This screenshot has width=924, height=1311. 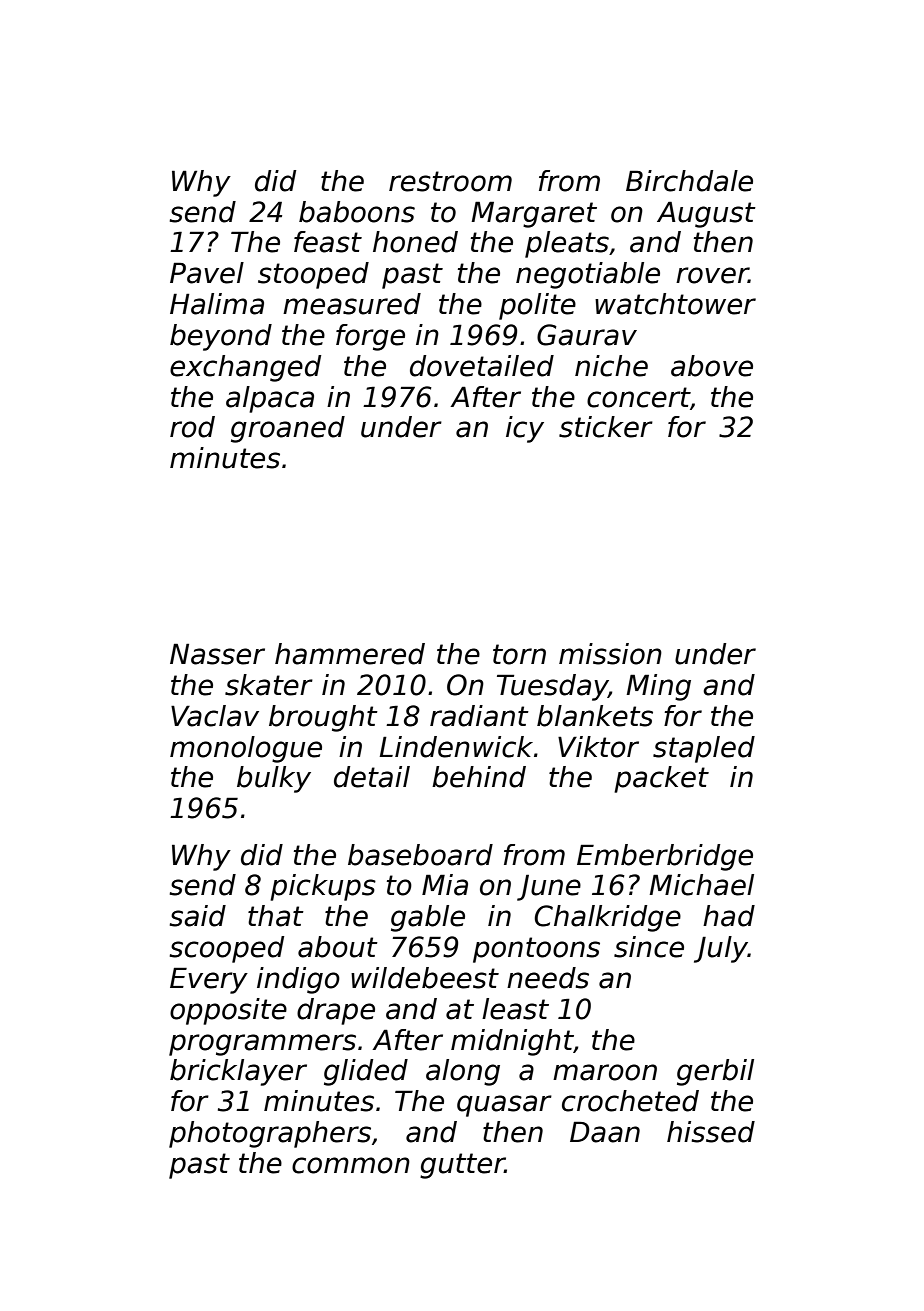 What do you see at coordinates (610, 654) in the screenshot?
I see `mission` at bounding box center [610, 654].
